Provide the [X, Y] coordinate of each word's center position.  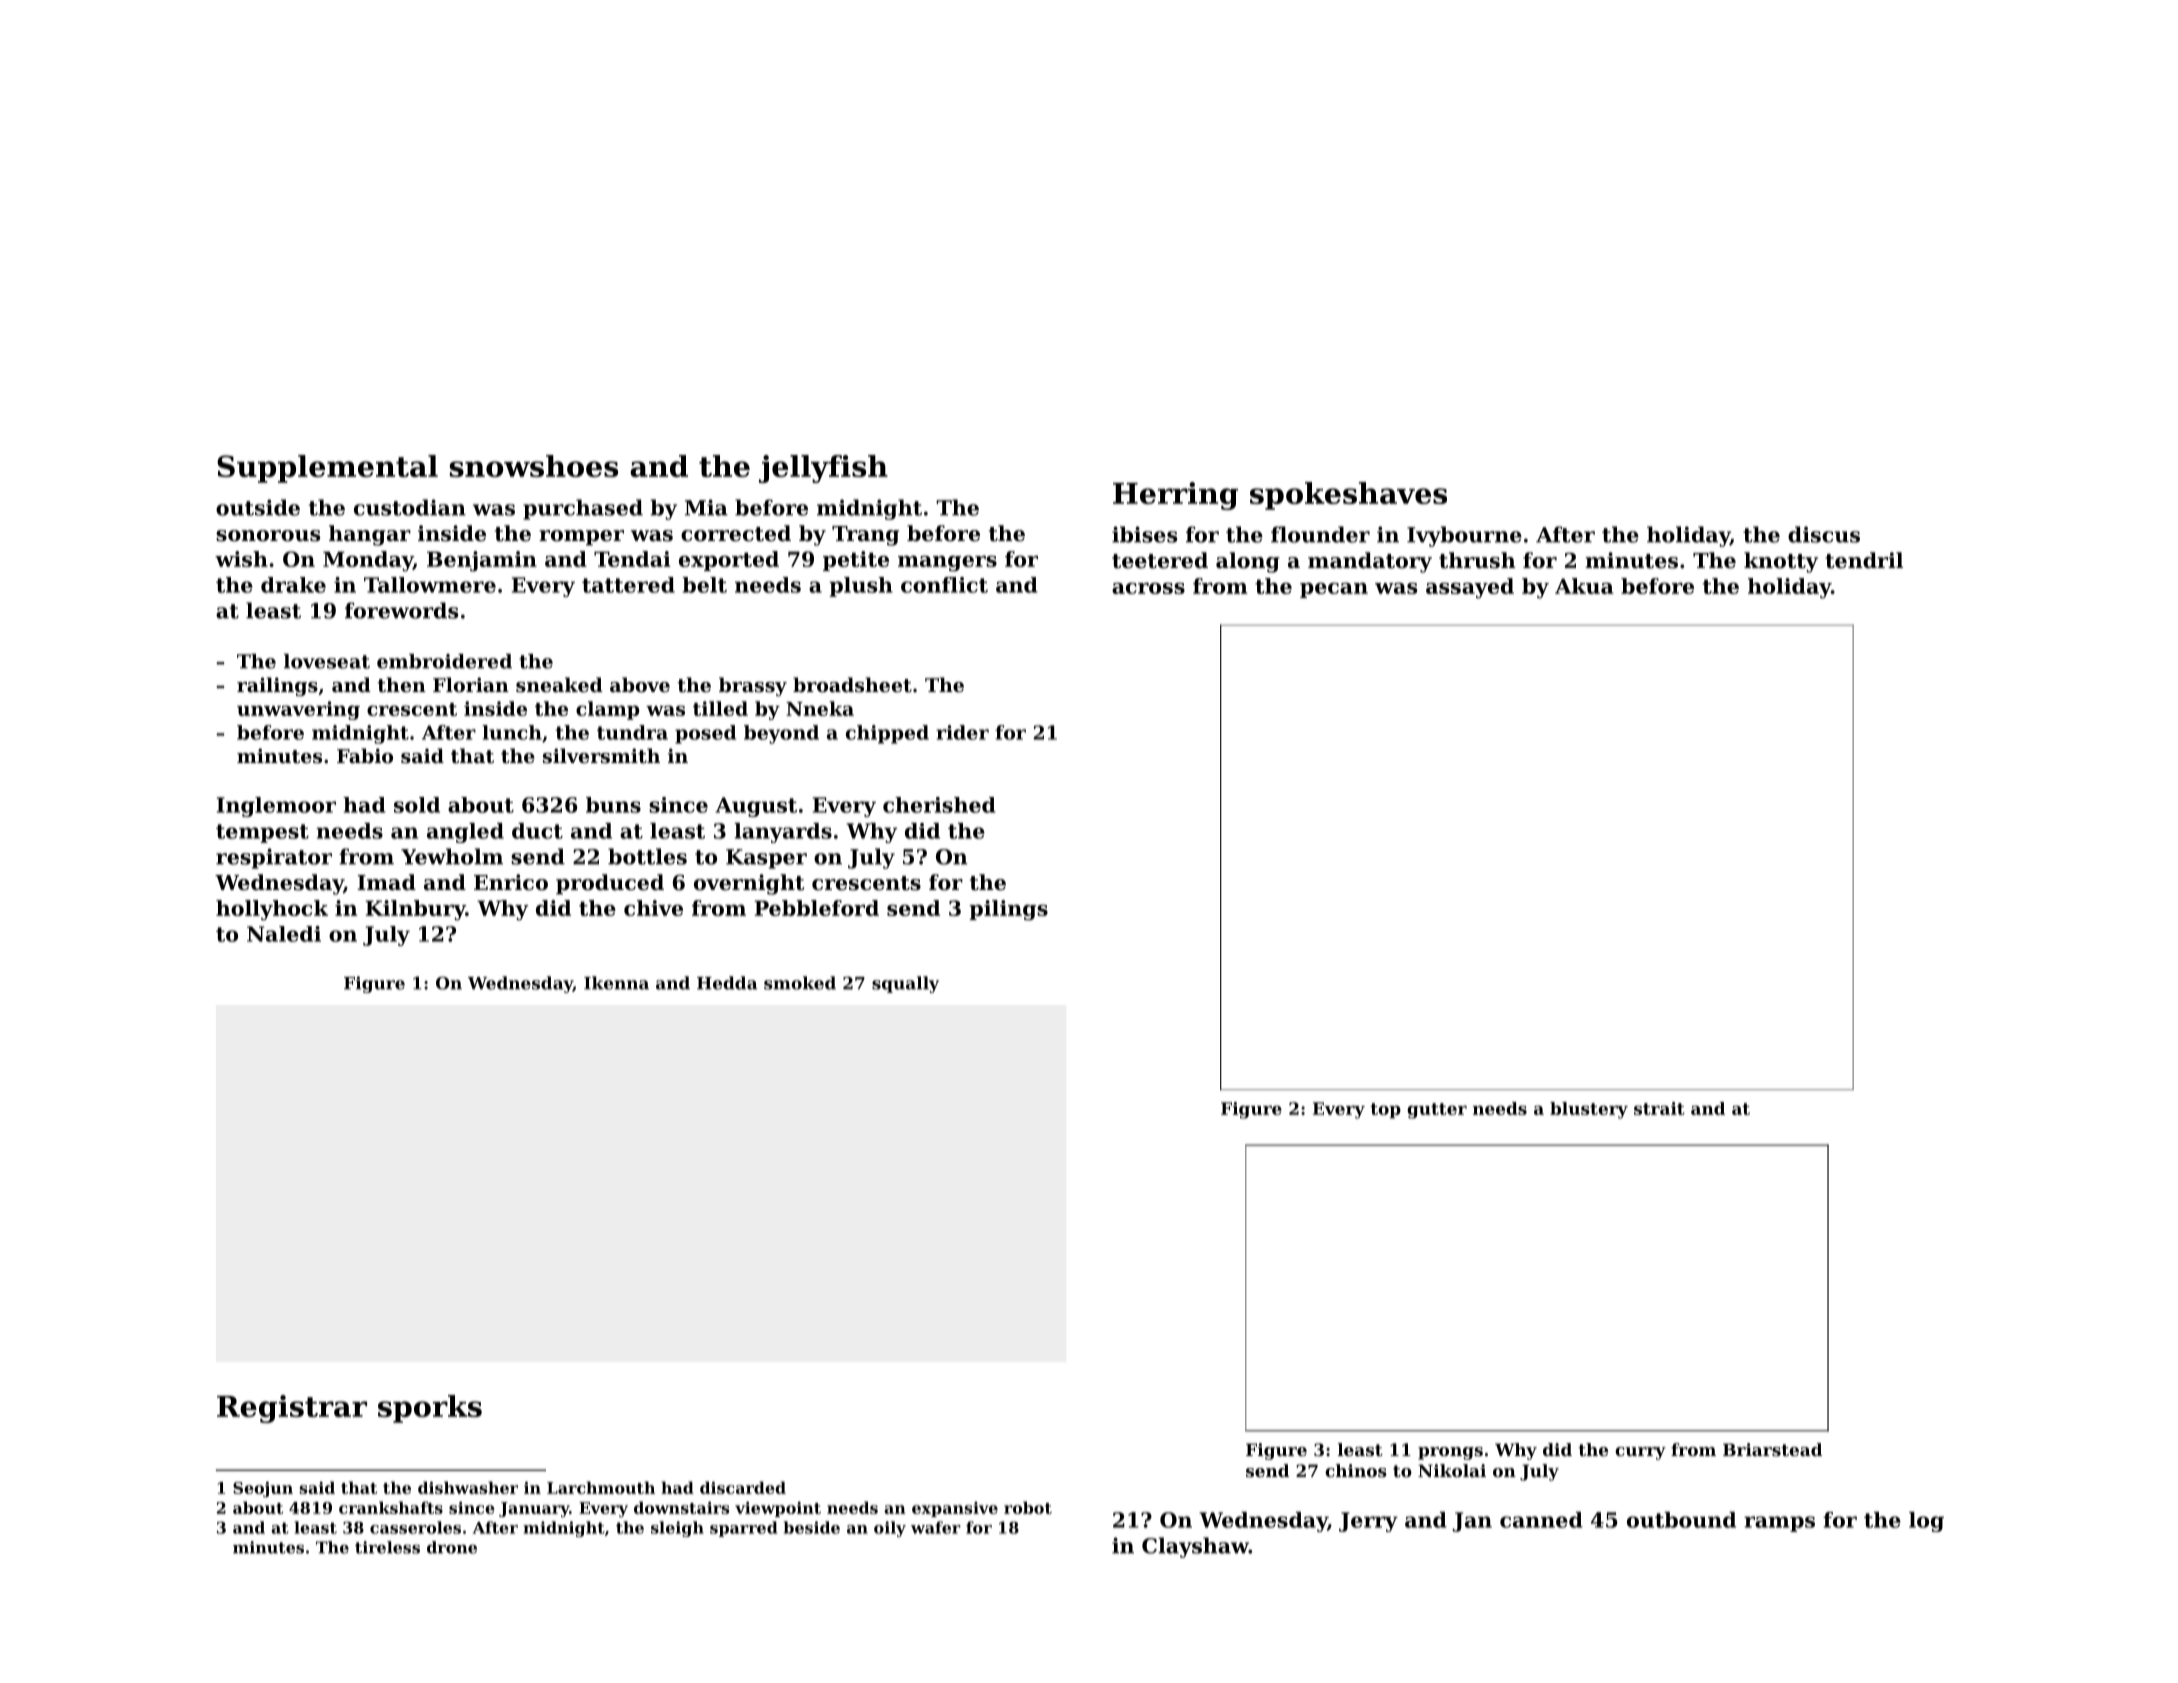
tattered [628, 585]
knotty [1781, 562]
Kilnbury [415, 910]
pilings [1008, 910]
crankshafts [391, 1507]
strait [1659, 1108]
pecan [1334, 590]
